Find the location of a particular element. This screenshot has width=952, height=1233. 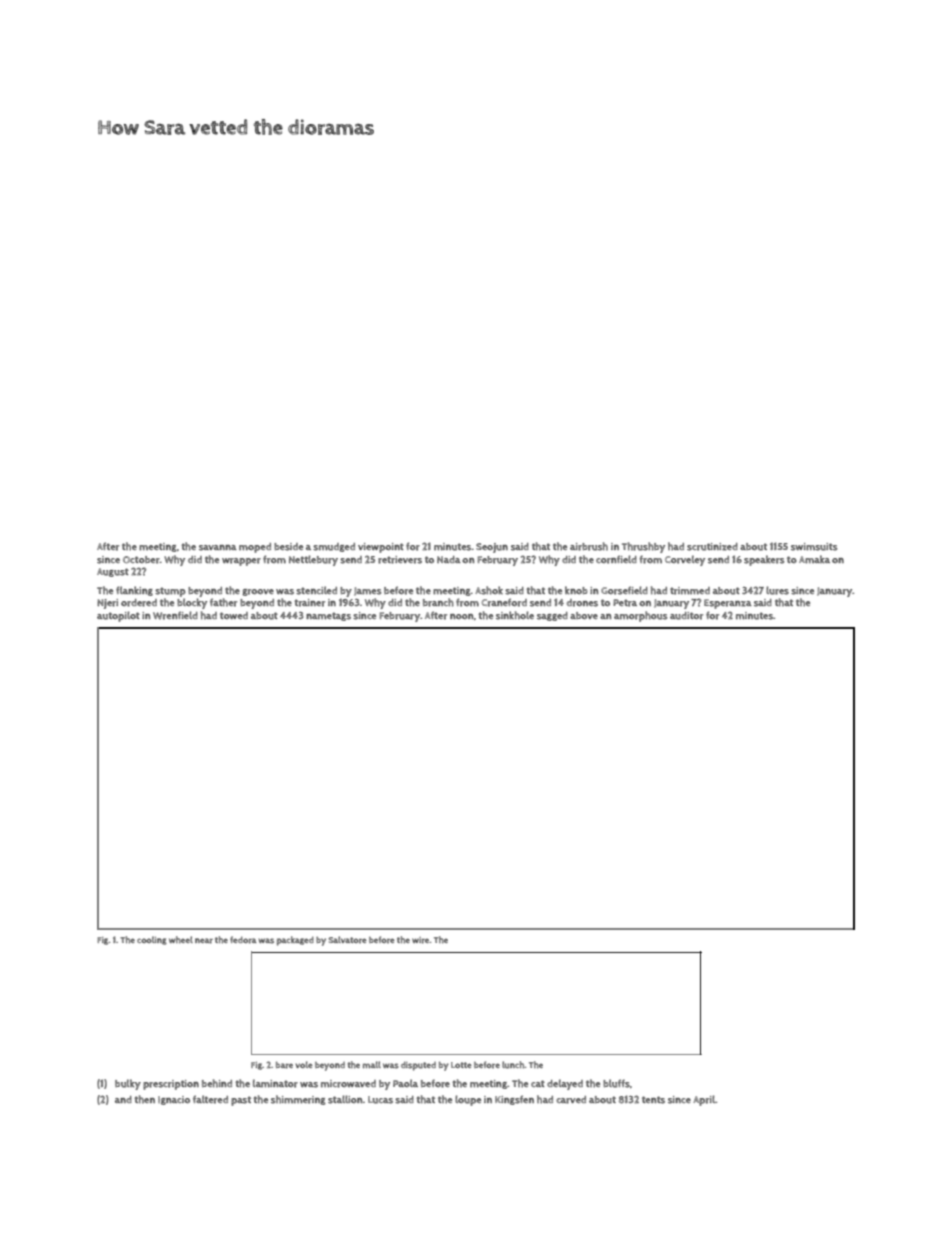

autopilot is located at coordinates (118, 616).
